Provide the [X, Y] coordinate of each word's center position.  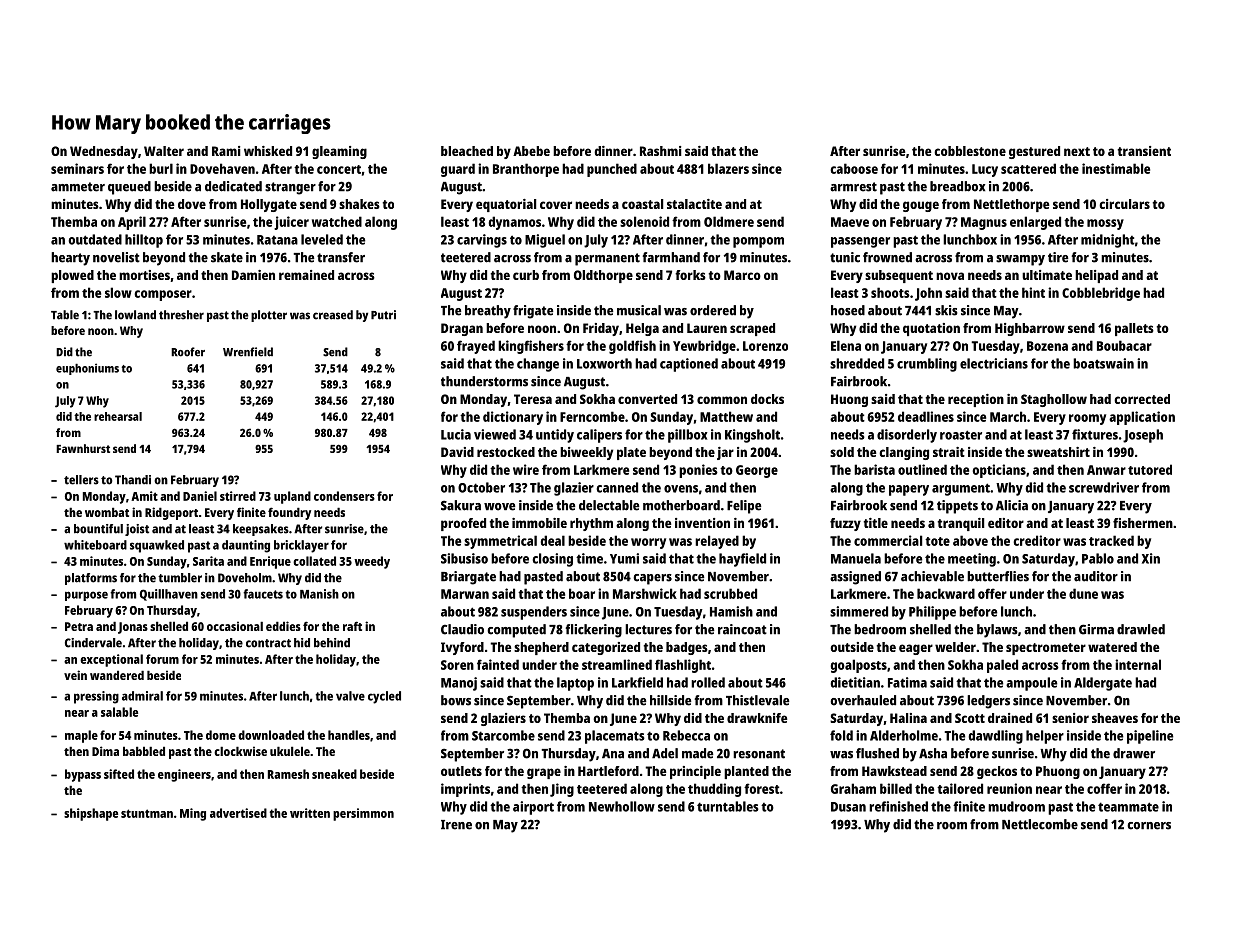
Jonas [133, 628]
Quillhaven [169, 595]
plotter [269, 316]
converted [647, 399]
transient [1144, 151]
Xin [1151, 558]
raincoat [742, 629]
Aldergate [1103, 684]
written [310, 813]
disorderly [907, 436]
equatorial [506, 205]
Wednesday [104, 152]
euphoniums [87, 369]
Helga [642, 329]
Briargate [468, 578]
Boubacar [1124, 345]
